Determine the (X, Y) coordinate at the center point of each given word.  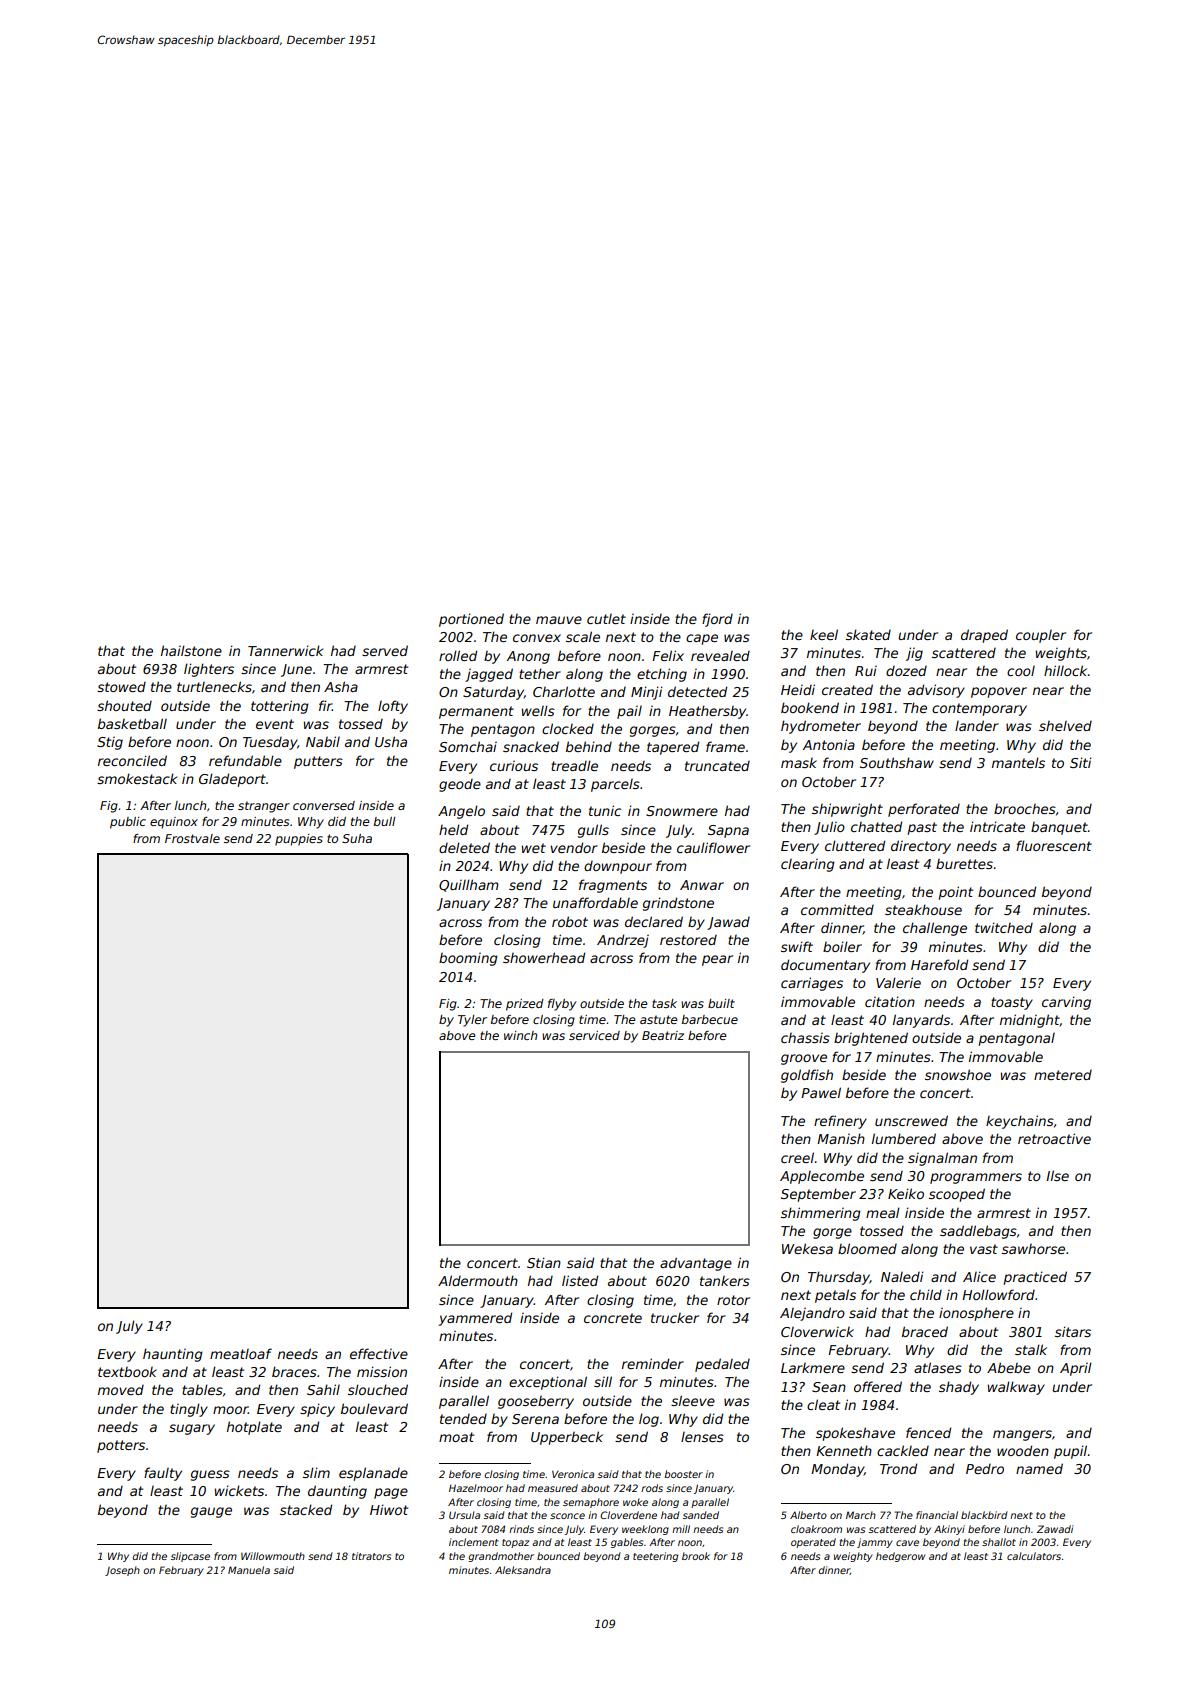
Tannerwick (286, 650)
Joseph (122, 1571)
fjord (717, 620)
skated (868, 634)
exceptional (548, 1383)
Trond (898, 1468)
